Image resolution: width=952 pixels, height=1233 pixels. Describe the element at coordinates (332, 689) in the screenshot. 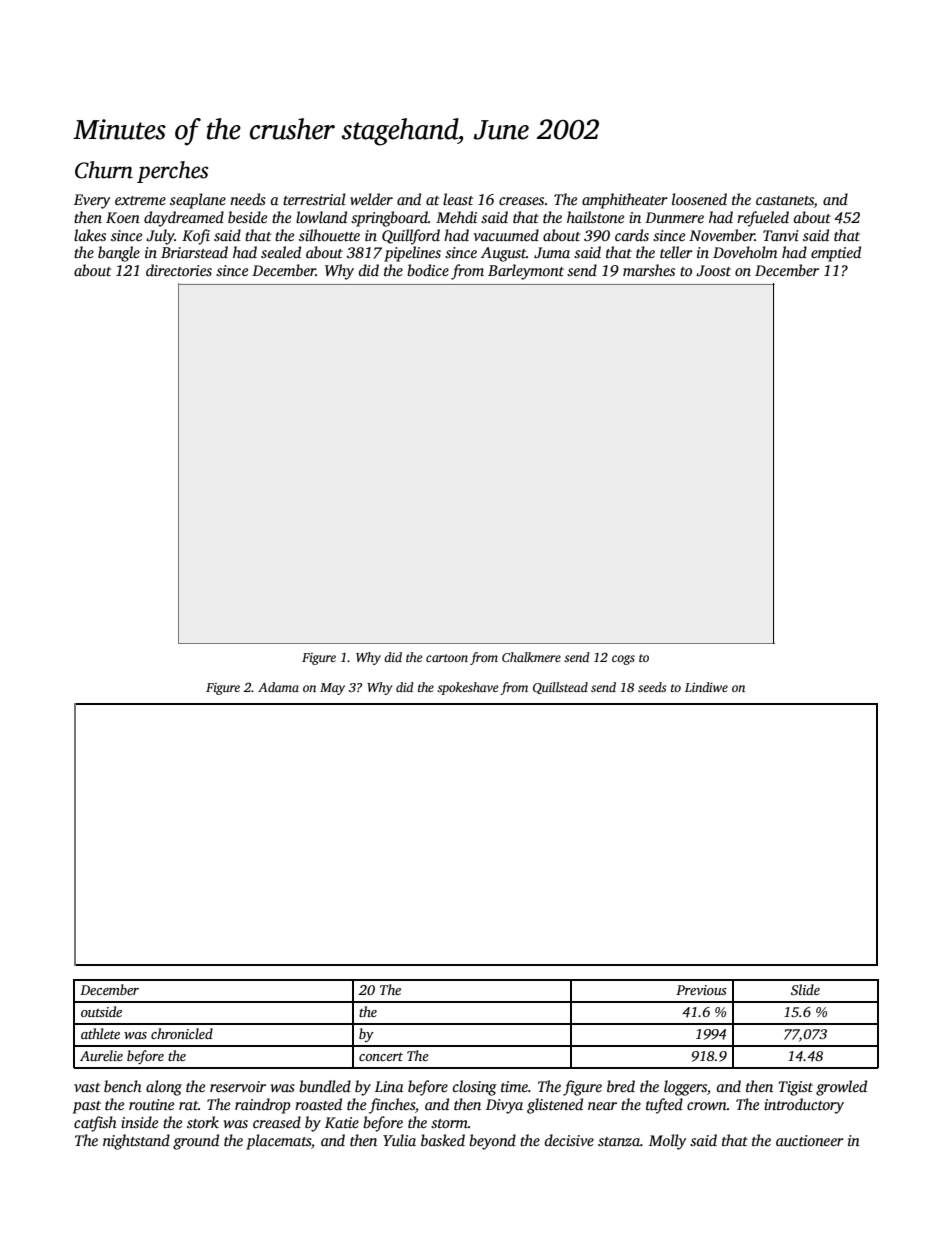

I see `May` at that location.
